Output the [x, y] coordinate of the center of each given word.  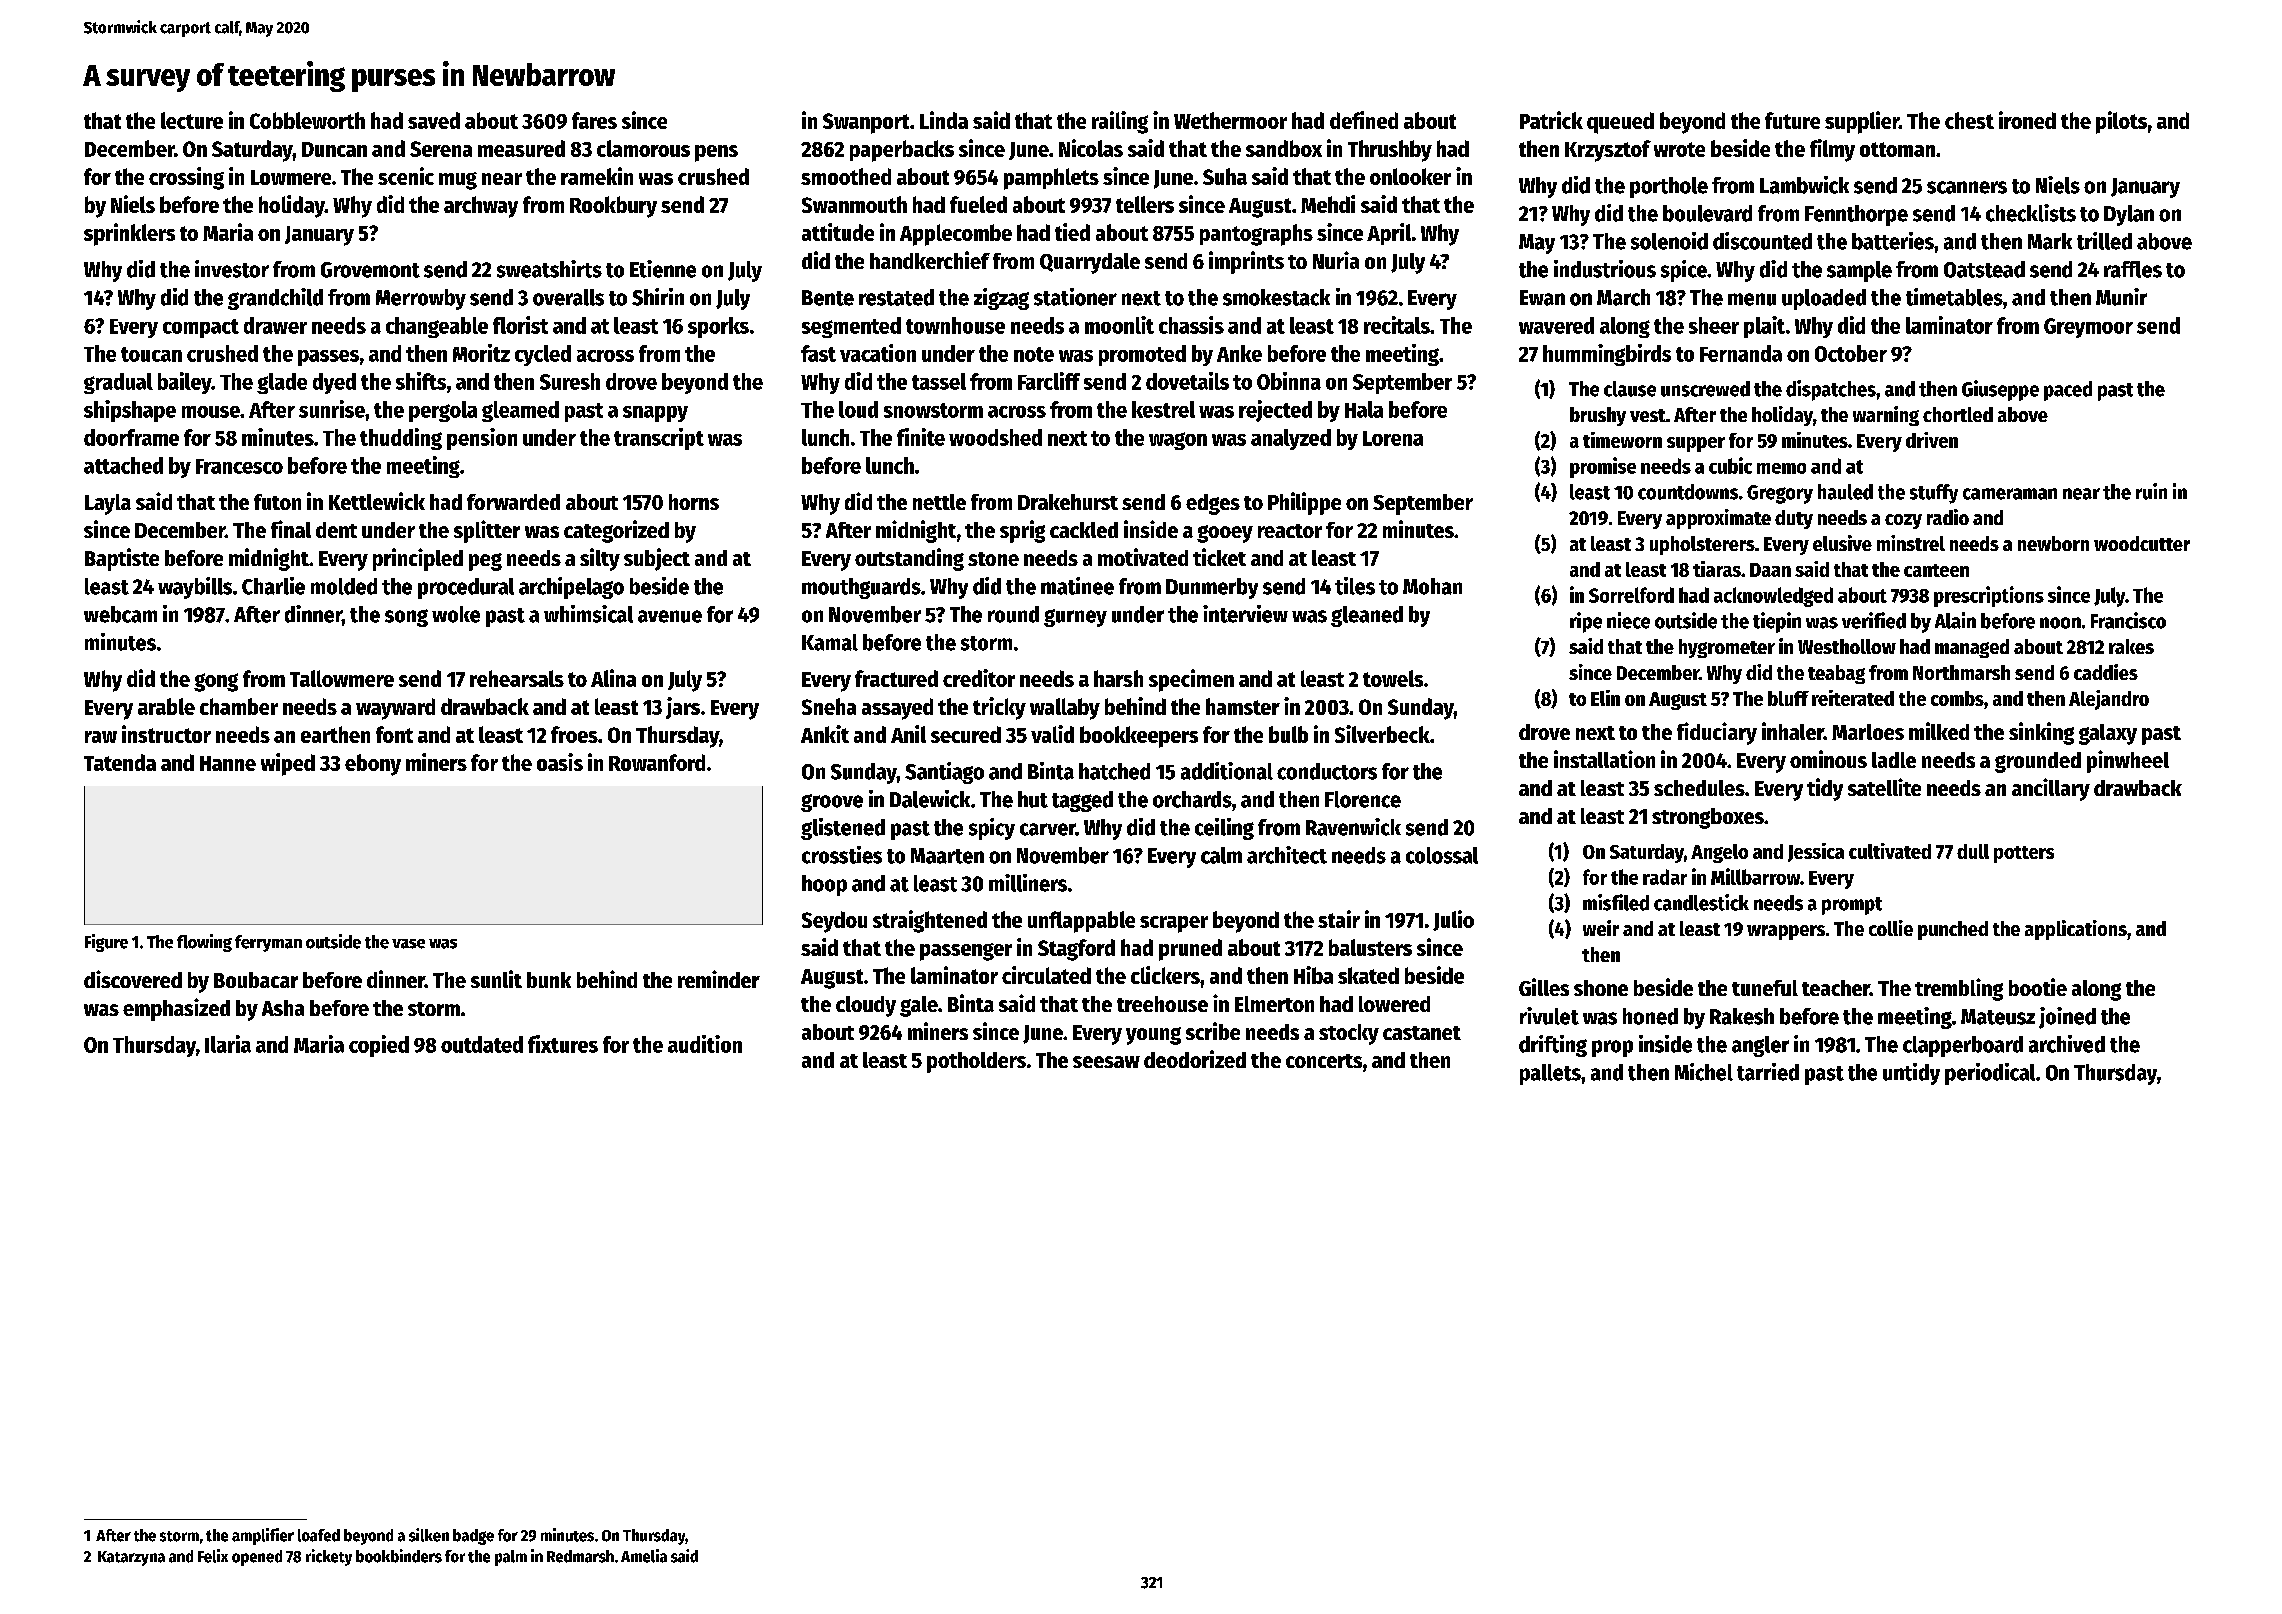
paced [2068, 391]
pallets [1550, 1074]
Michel [1704, 1072]
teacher [1836, 988]
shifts [421, 381]
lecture [192, 120]
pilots [2121, 122]
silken [429, 1535]
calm [1221, 855]
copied [379, 1046]
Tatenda [120, 762]
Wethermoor [1230, 120]
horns [694, 502]
